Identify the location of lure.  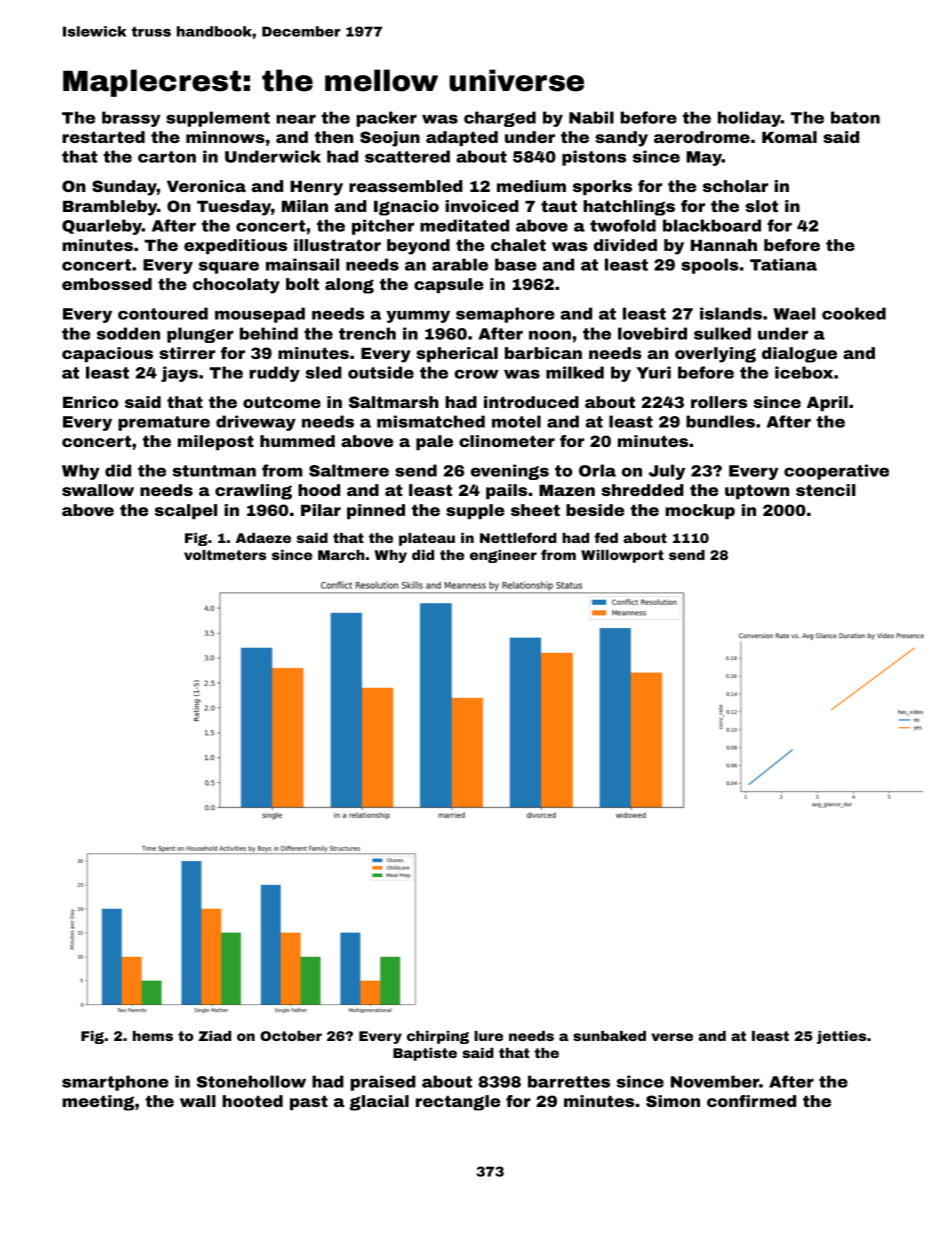
(488, 1036).
